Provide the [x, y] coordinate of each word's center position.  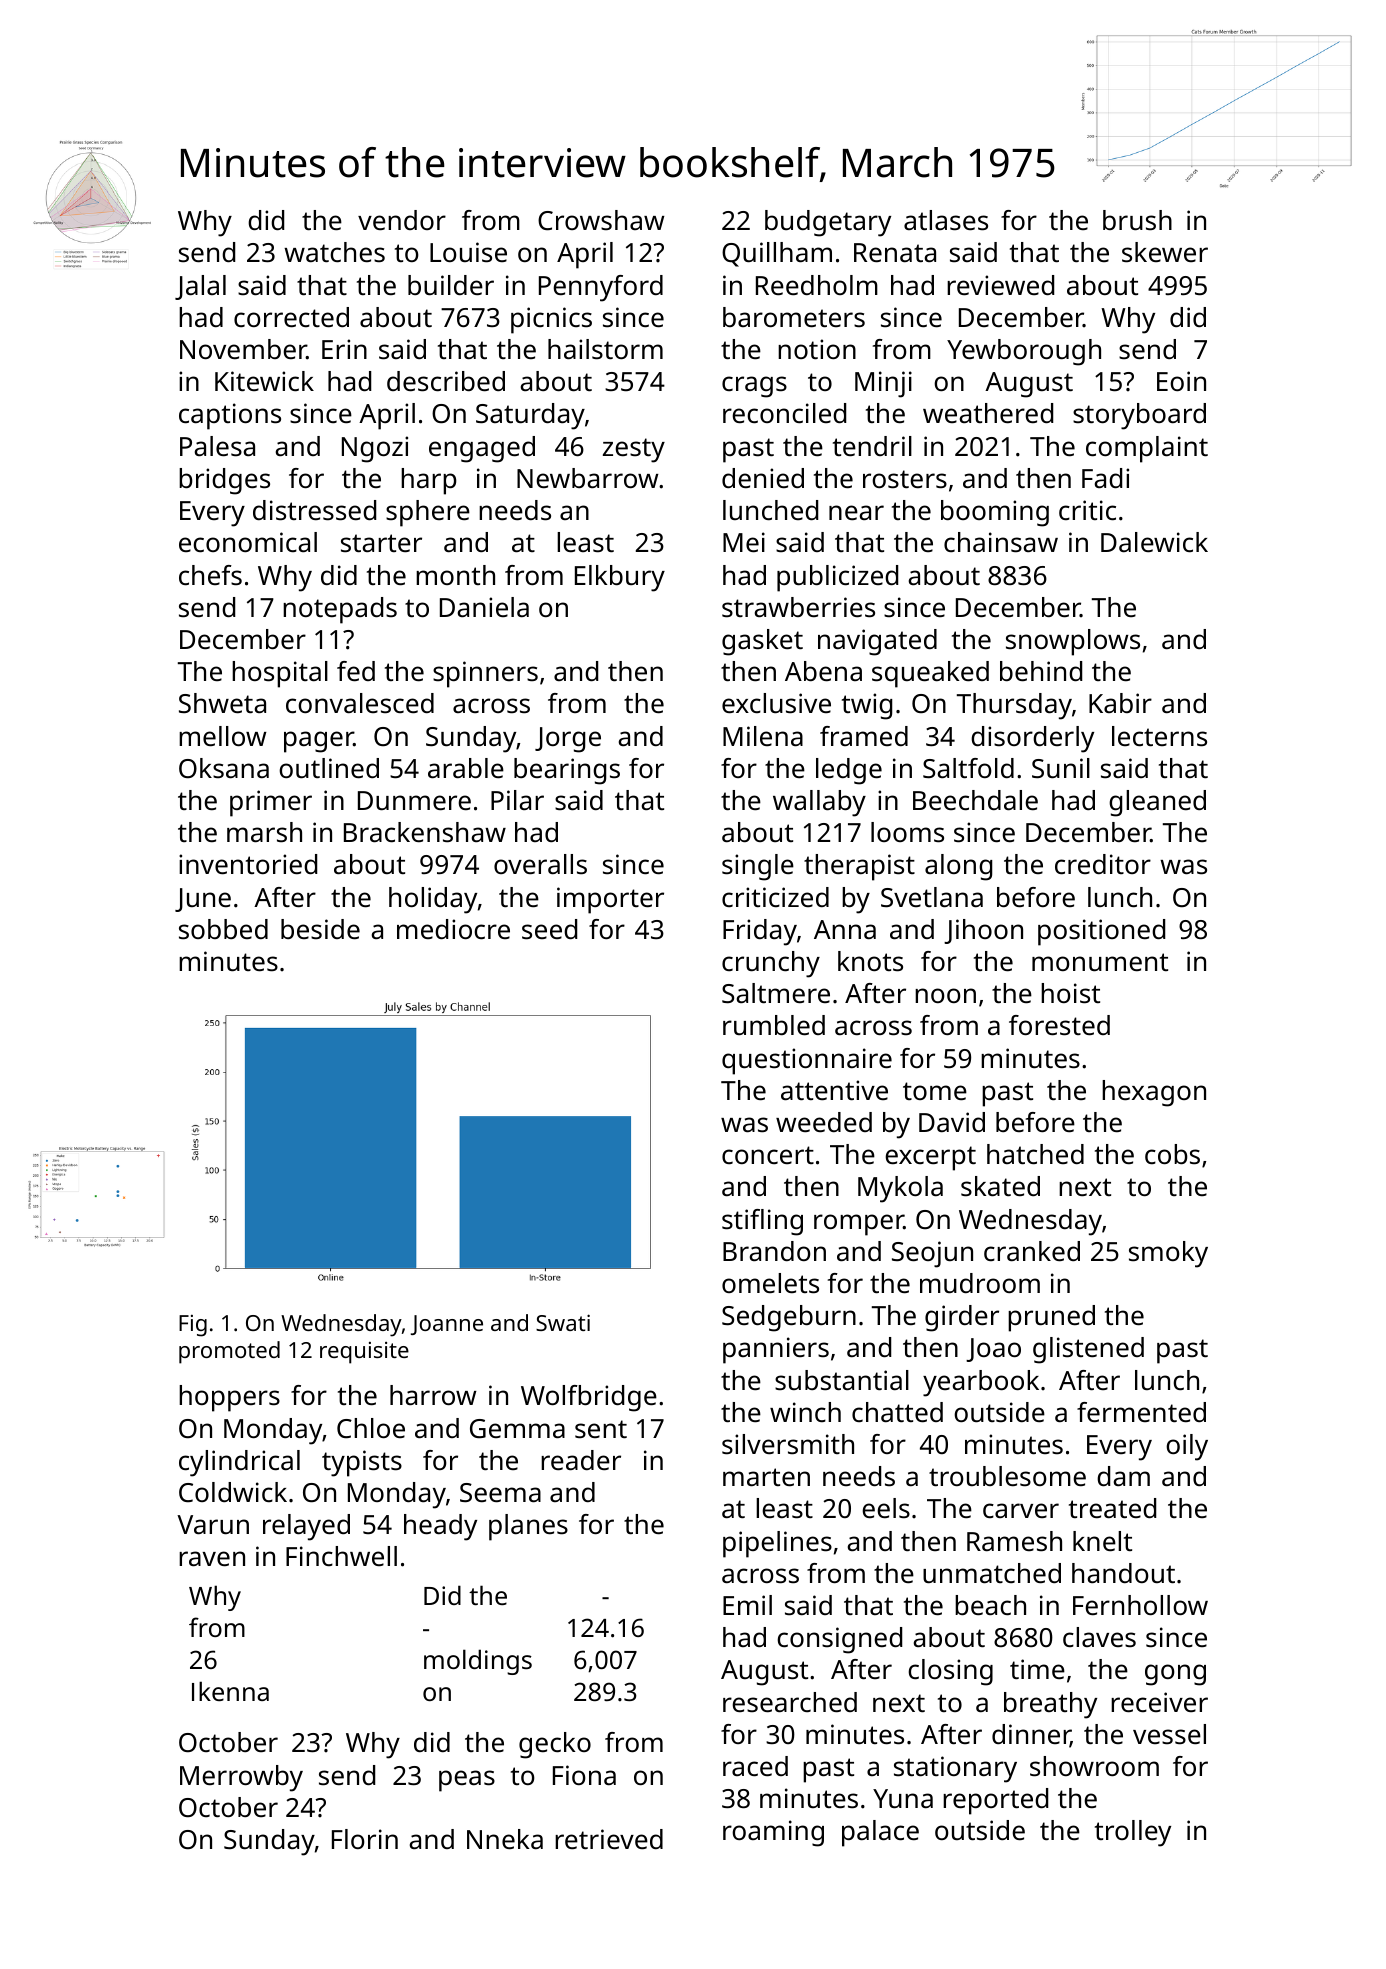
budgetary [828, 223]
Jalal [200, 287]
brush [1137, 220]
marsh [264, 832]
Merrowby [241, 1778]
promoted [229, 1352]
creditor [1103, 864]
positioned [1101, 932]
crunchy [771, 964]
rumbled [774, 1025]
